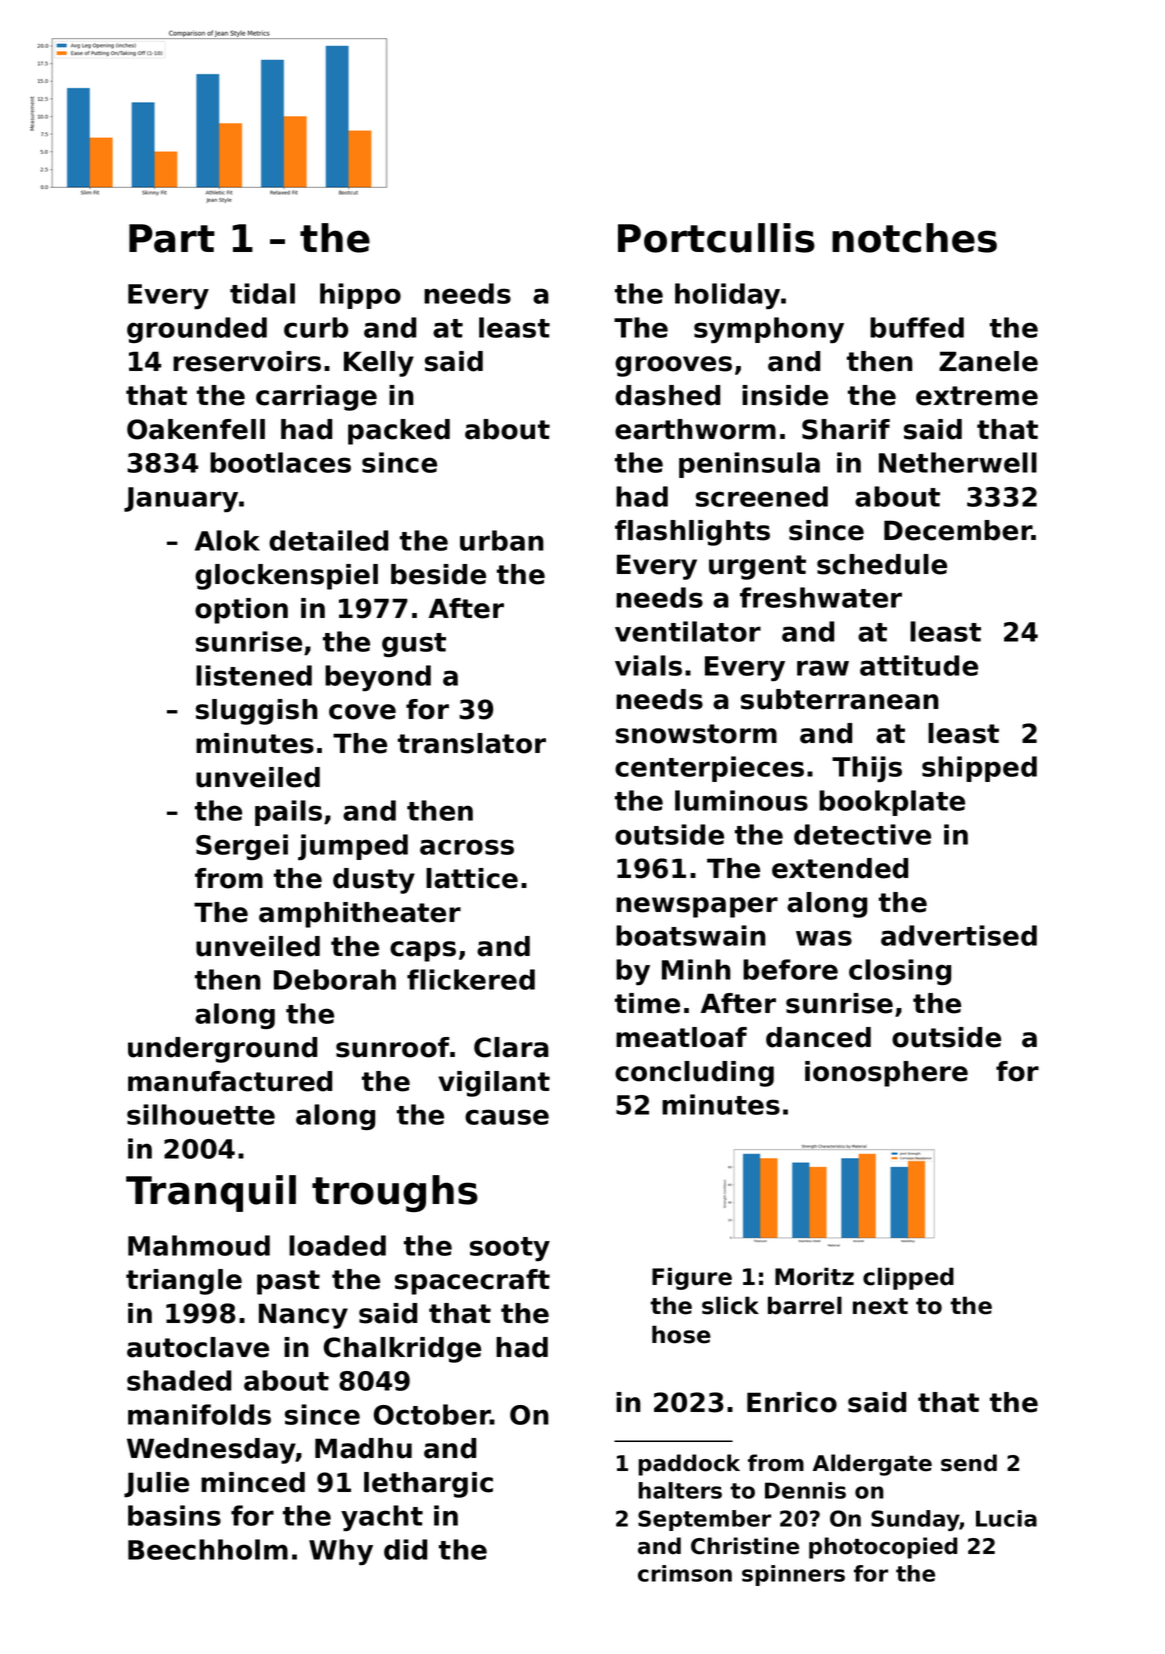  Describe the element at coordinates (196, 429) in the screenshot. I see `Oakenfell` at that location.
